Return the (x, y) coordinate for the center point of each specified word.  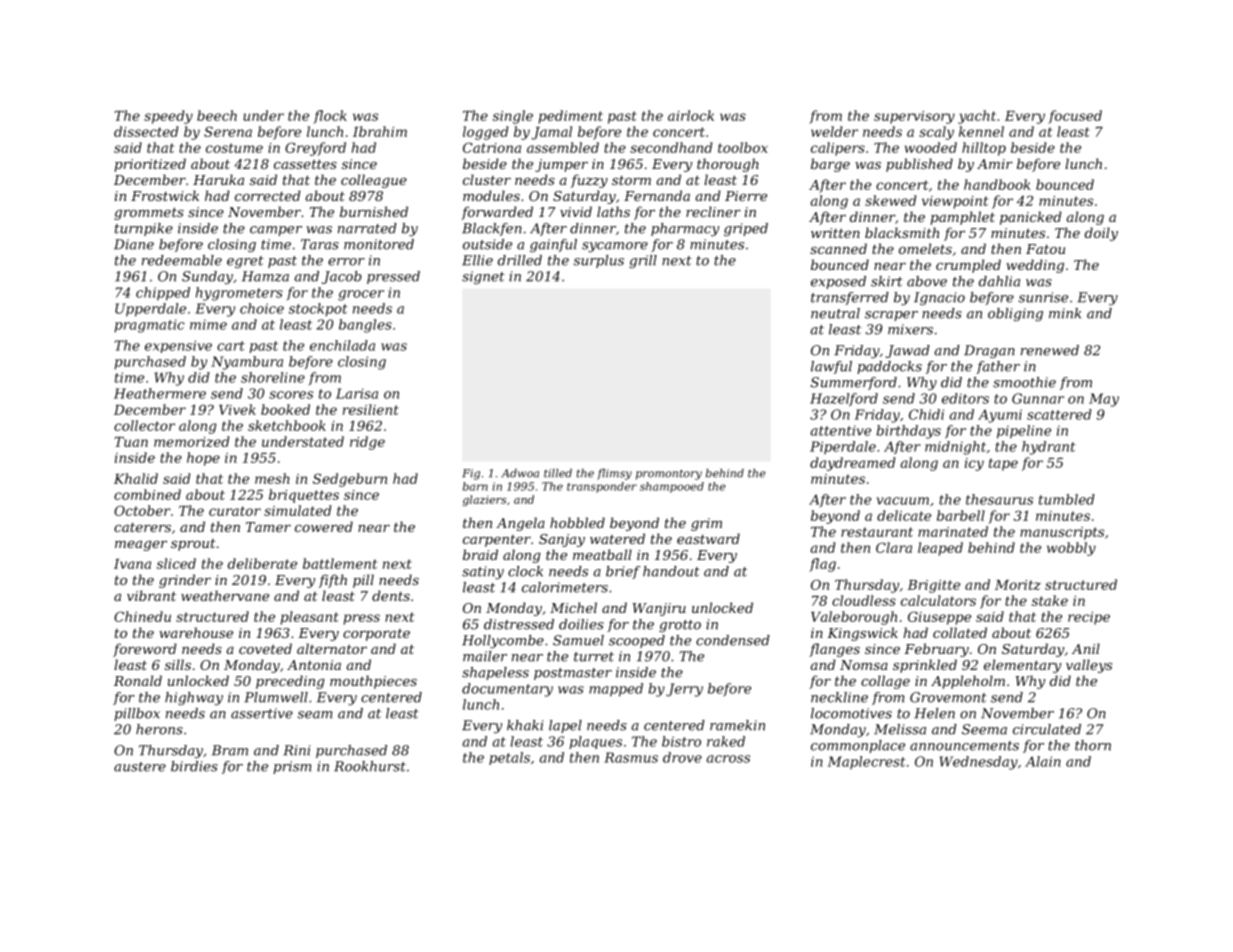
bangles (365, 326)
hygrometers (239, 294)
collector (144, 425)
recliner (713, 211)
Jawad (908, 351)
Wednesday (979, 763)
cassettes (305, 164)
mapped (616, 690)
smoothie (1024, 382)
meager (141, 546)
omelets (925, 248)
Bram (230, 750)
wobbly (1071, 549)
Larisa (357, 393)
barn (475, 486)
